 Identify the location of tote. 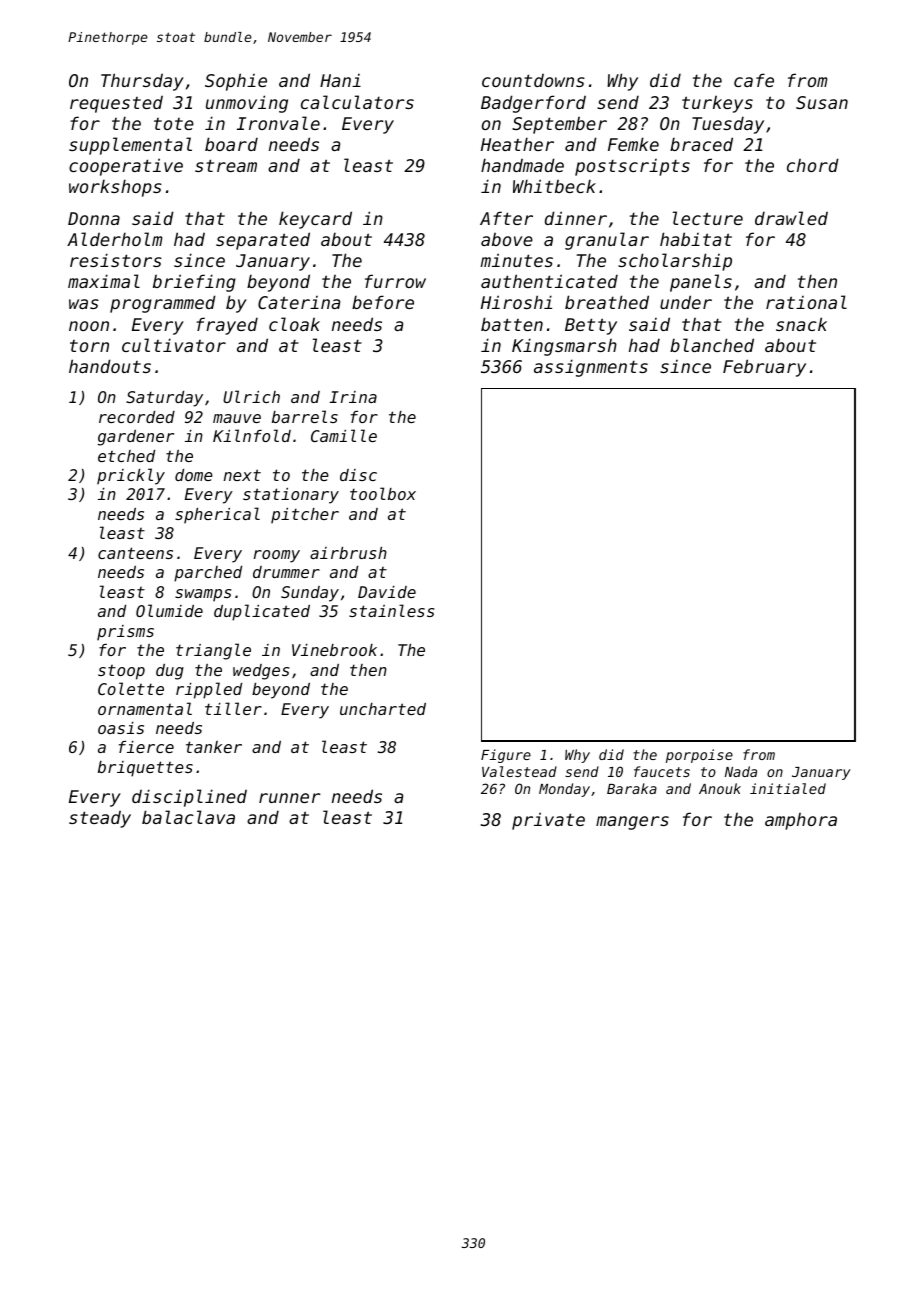
(174, 124).
